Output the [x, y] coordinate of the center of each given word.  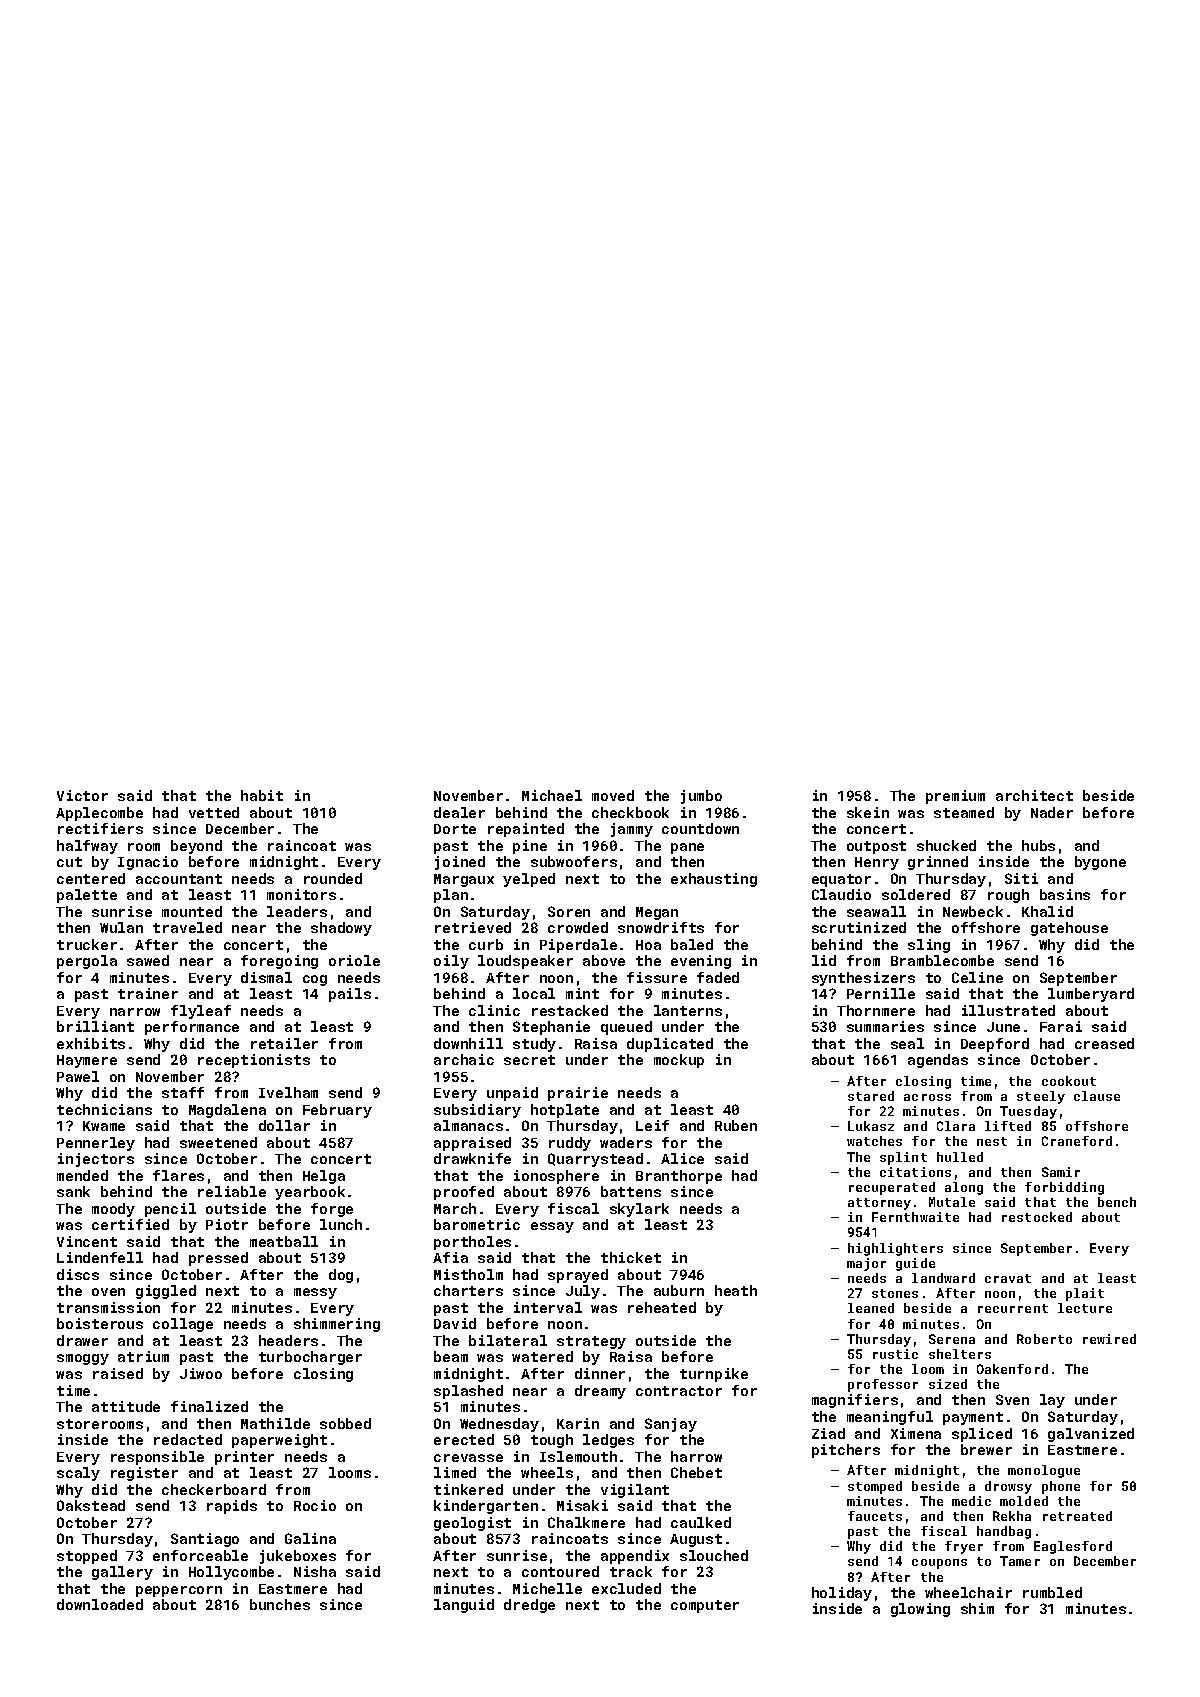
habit [262, 795]
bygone [1100, 863]
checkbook [630, 812]
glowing [920, 1610]
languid [464, 1606]
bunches [280, 1604]
